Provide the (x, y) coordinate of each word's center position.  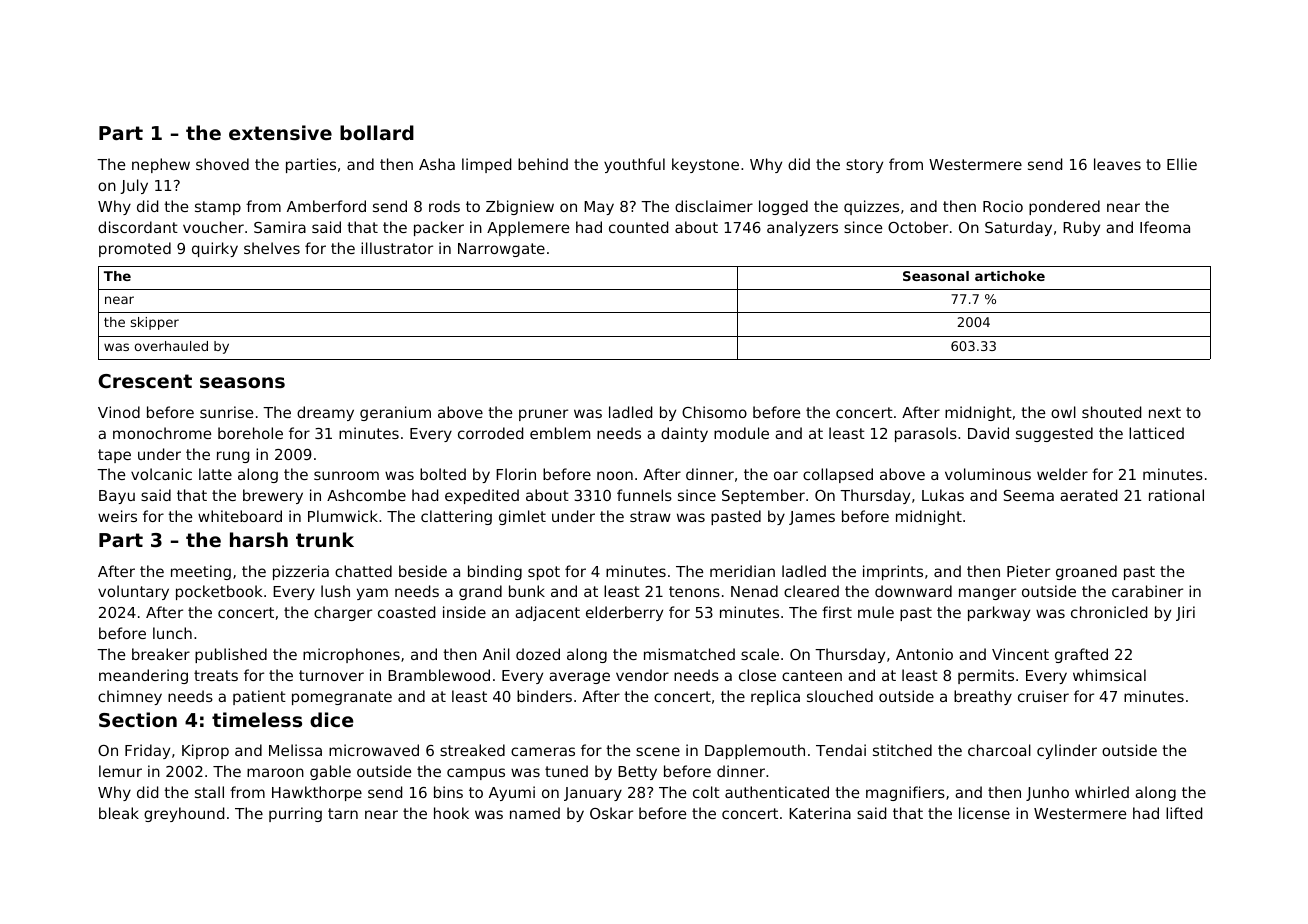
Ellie (1182, 164)
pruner (543, 415)
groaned (1086, 572)
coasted (406, 612)
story (864, 166)
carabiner (1147, 591)
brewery (273, 496)
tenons (694, 591)
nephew (161, 165)
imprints (893, 572)
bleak (119, 813)
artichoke (1010, 276)
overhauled (171, 346)
